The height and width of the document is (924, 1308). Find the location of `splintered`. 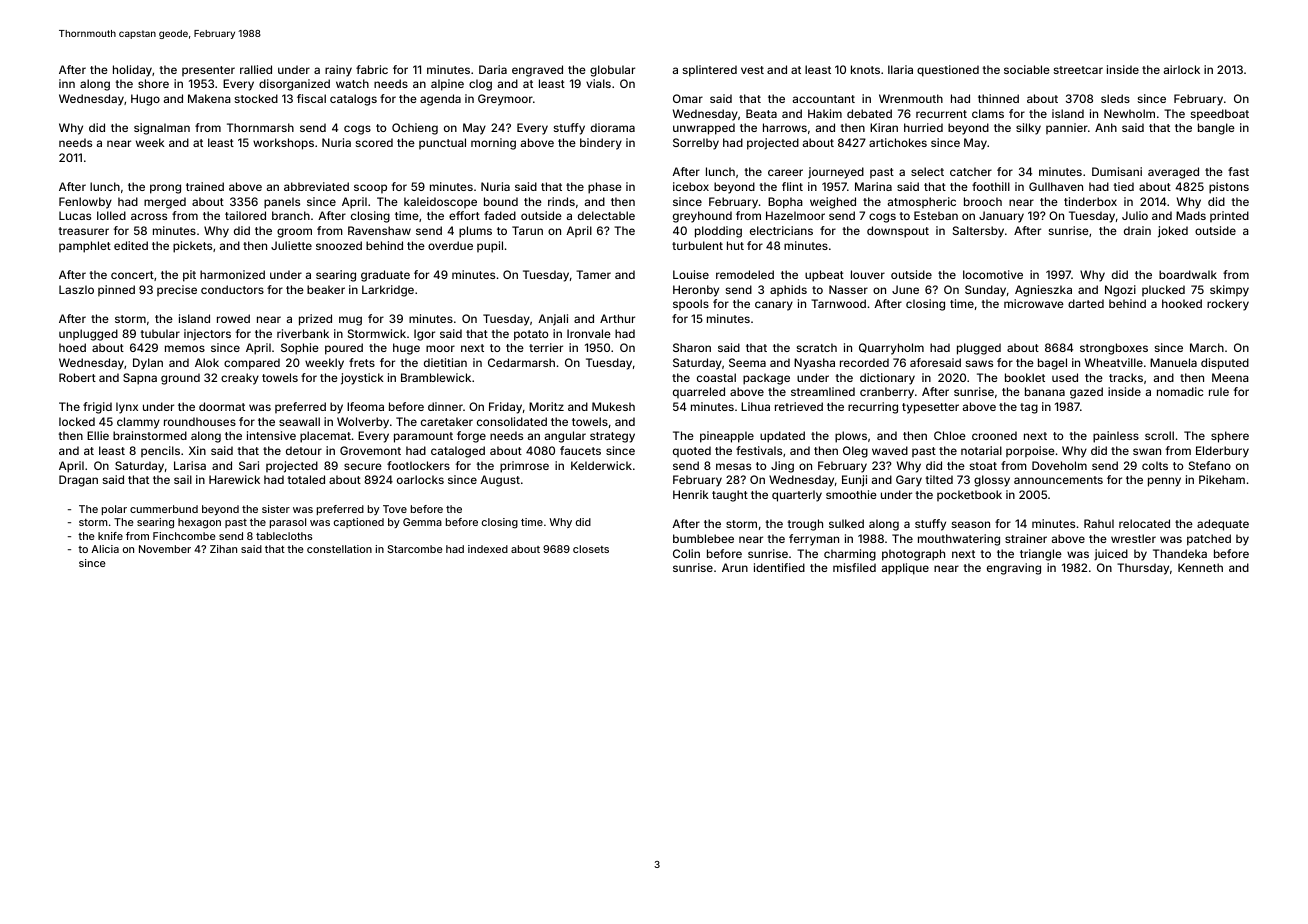

splintered is located at coordinates (710, 71).
